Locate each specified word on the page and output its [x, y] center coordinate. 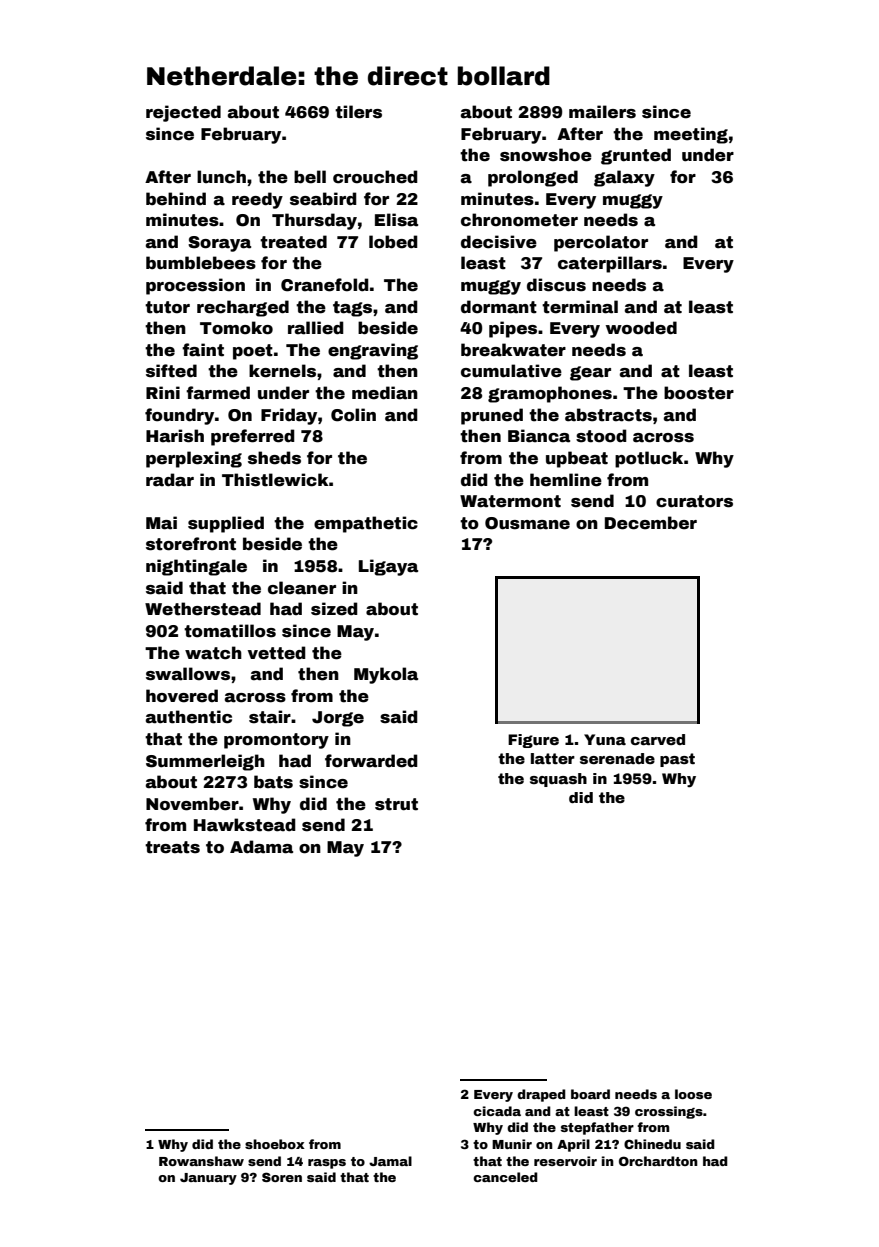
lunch [221, 177]
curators [694, 501]
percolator [601, 243]
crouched [375, 177]
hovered [182, 696]
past [677, 760]
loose [693, 1094]
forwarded [371, 761]
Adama [261, 847]
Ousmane [527, 523]
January [208, 1179]
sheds [274, 458]
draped [541, 1095]
